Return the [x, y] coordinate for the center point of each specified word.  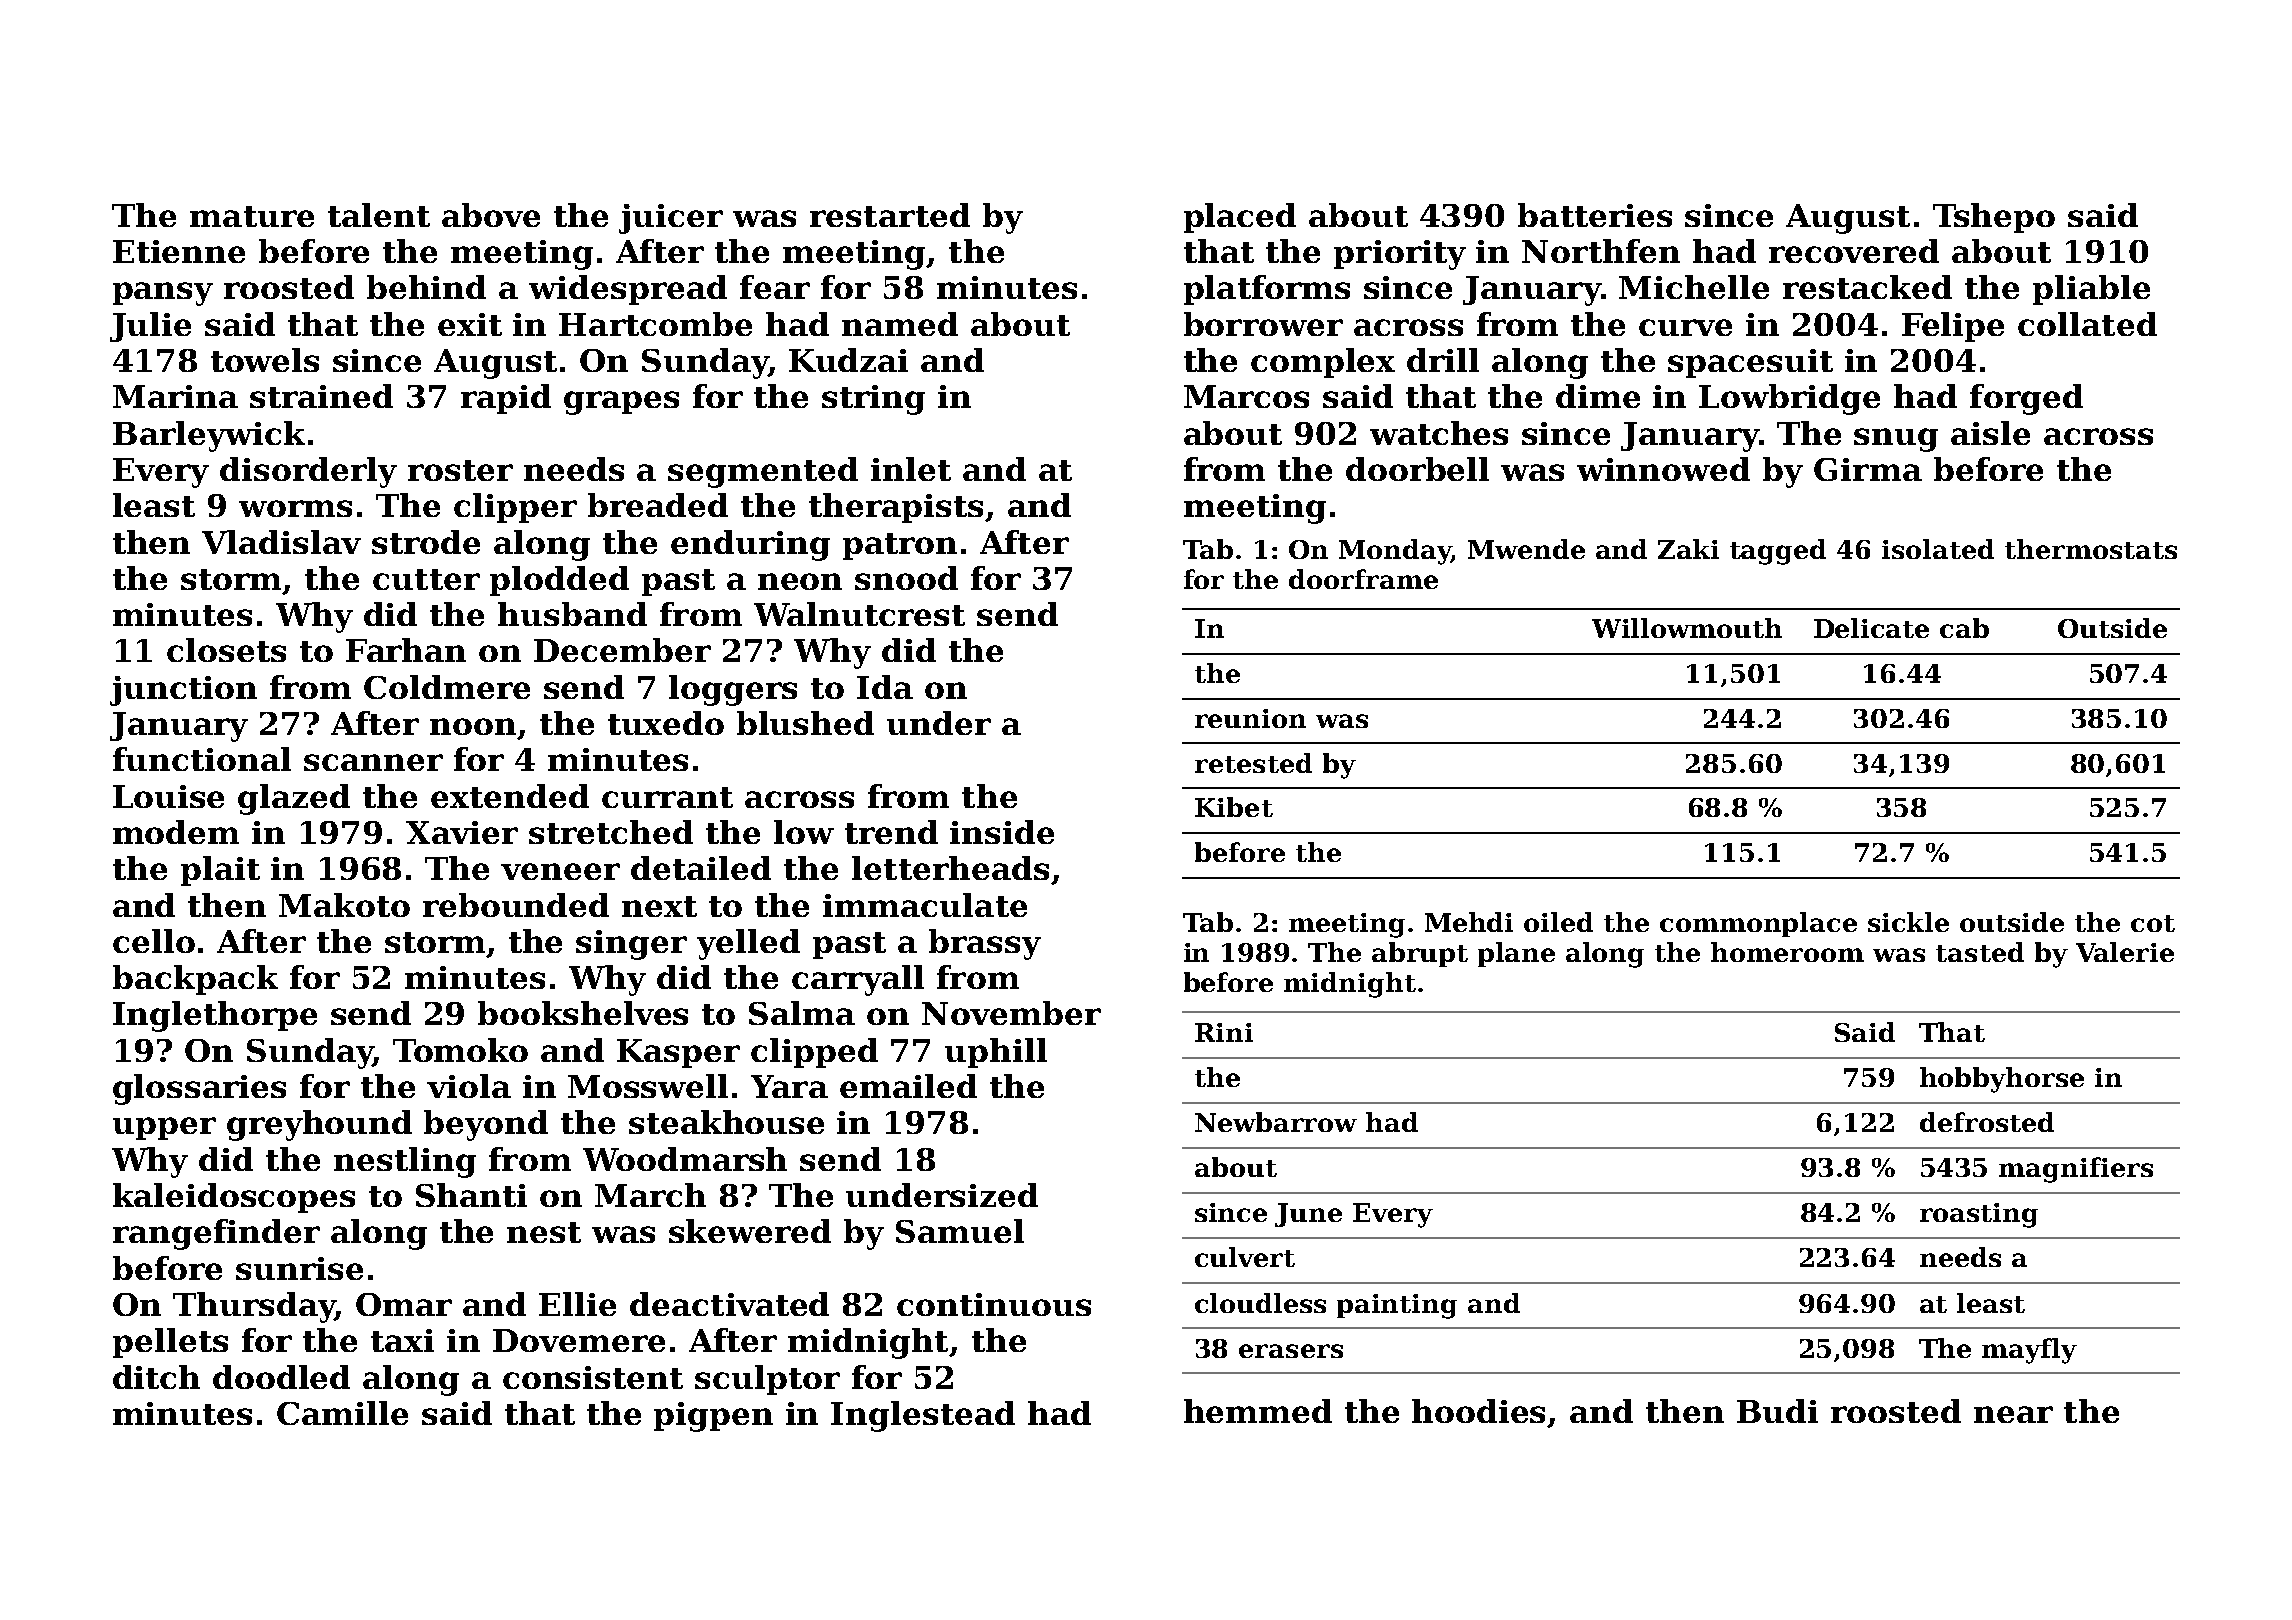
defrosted [1987, 1122]
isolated [1938, 549]
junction [183, 691]
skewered [750, 1231]
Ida [885, 687]
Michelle [1694, 287]
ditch [156, 1377]
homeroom [1787, 952]
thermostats [2091, 549]
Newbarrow [1276, 1122]
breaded [658, 505]
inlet [911, 469]
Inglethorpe [215, 1016]
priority [1400, 255]
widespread [628, 290]
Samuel [960, 1231]
